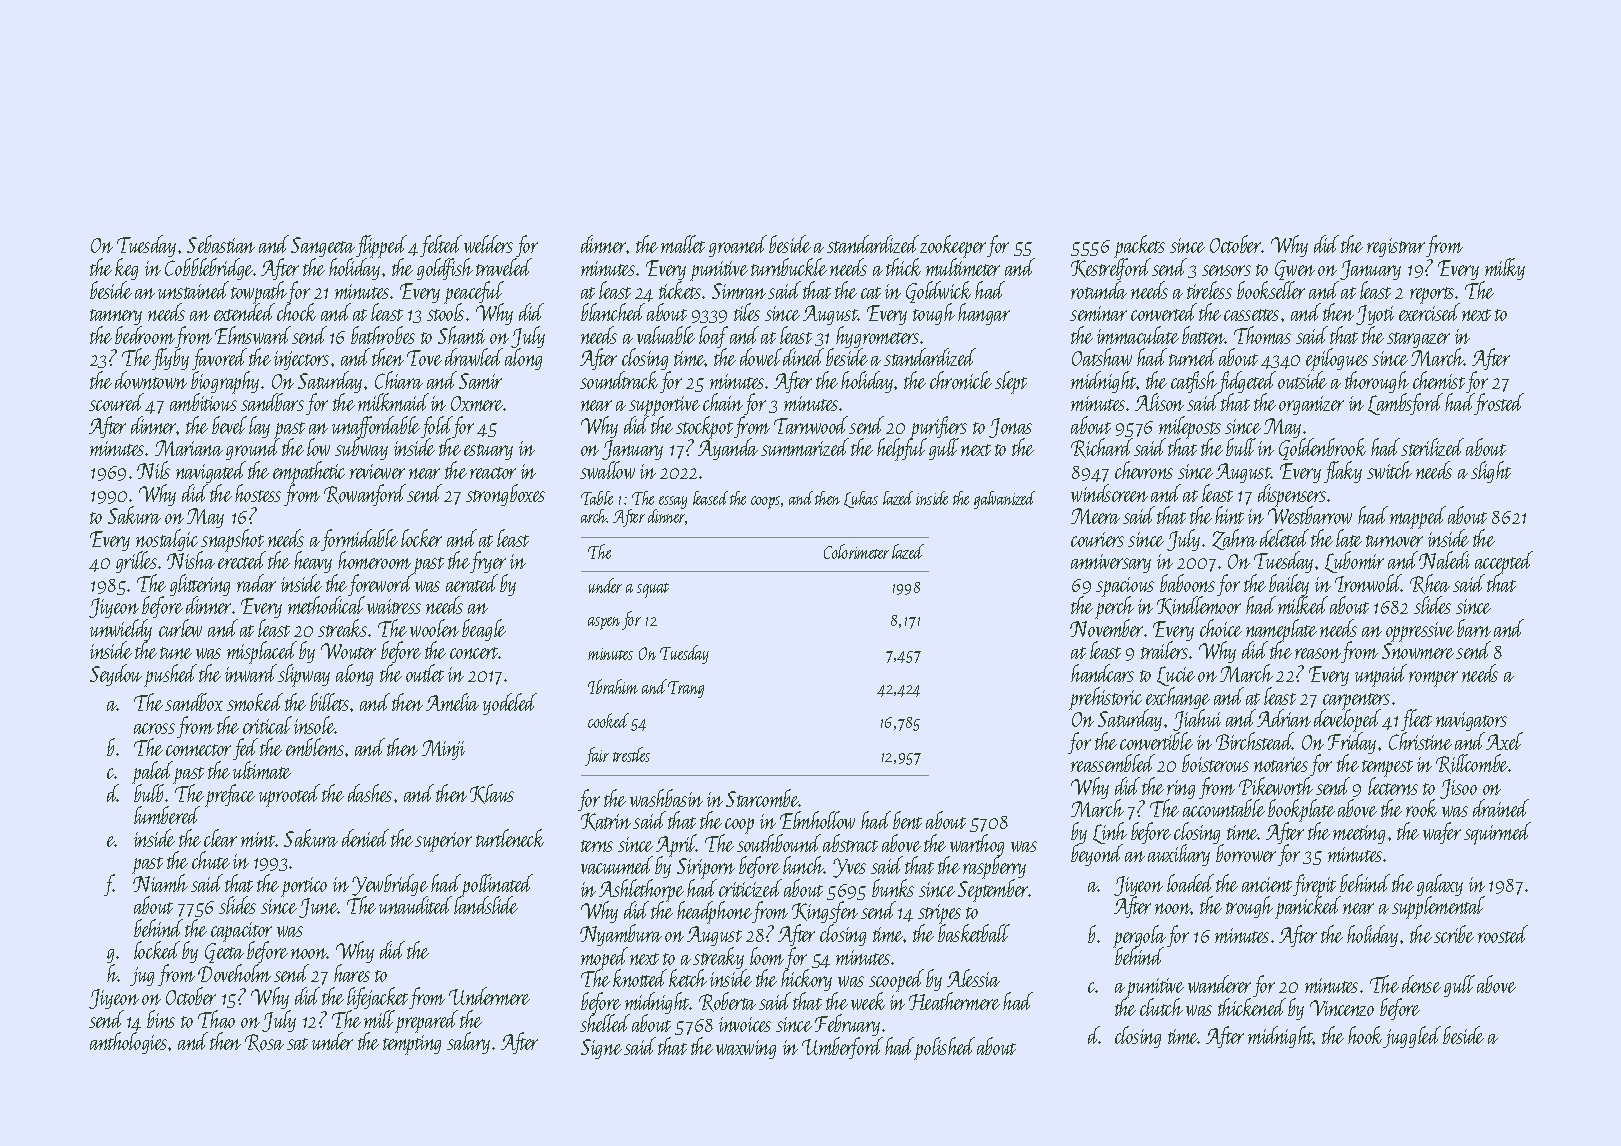  I want to click on squat, so click(653, 590).
